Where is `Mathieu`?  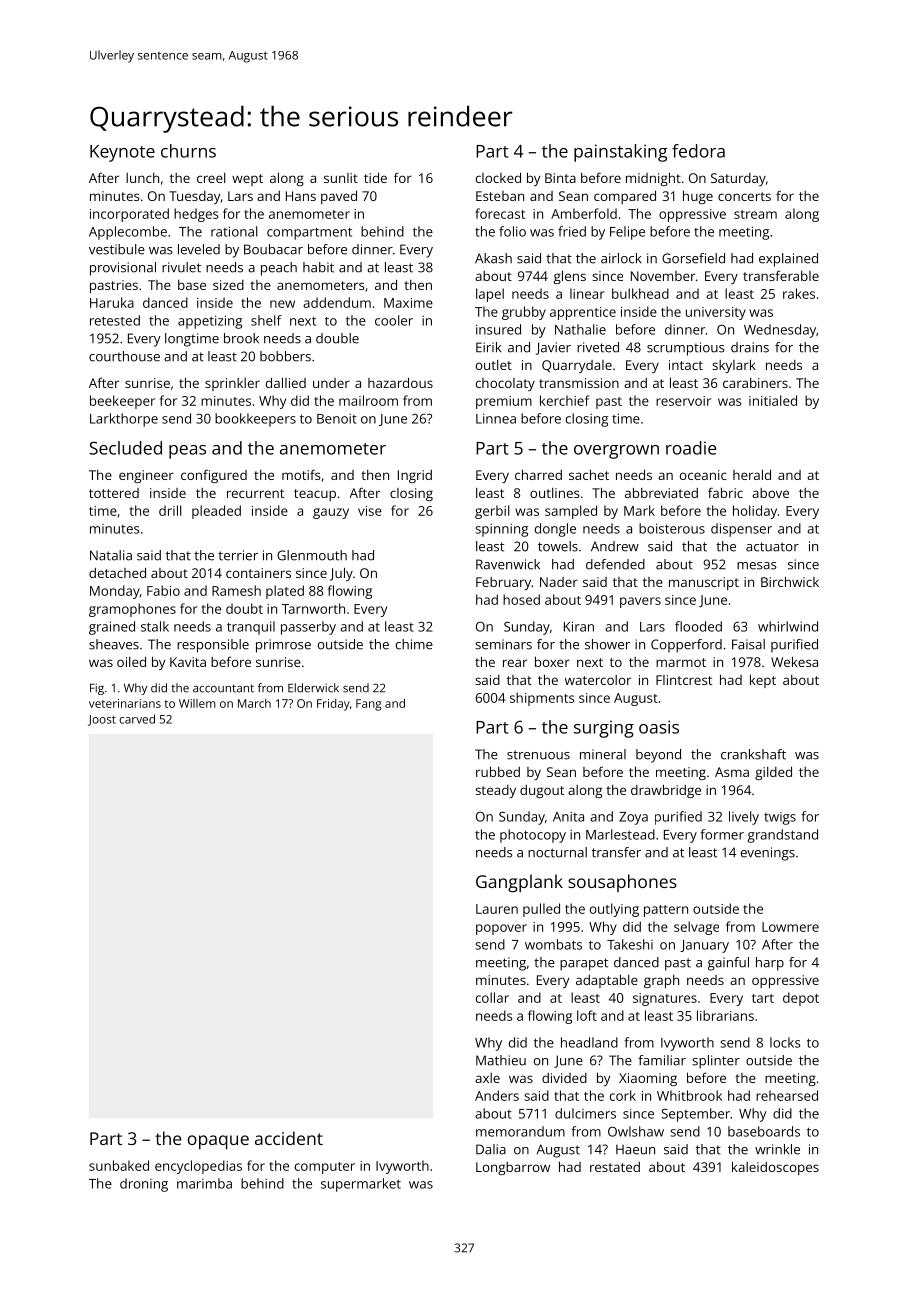
Mathieu is located at coordinates (501, 1060).
